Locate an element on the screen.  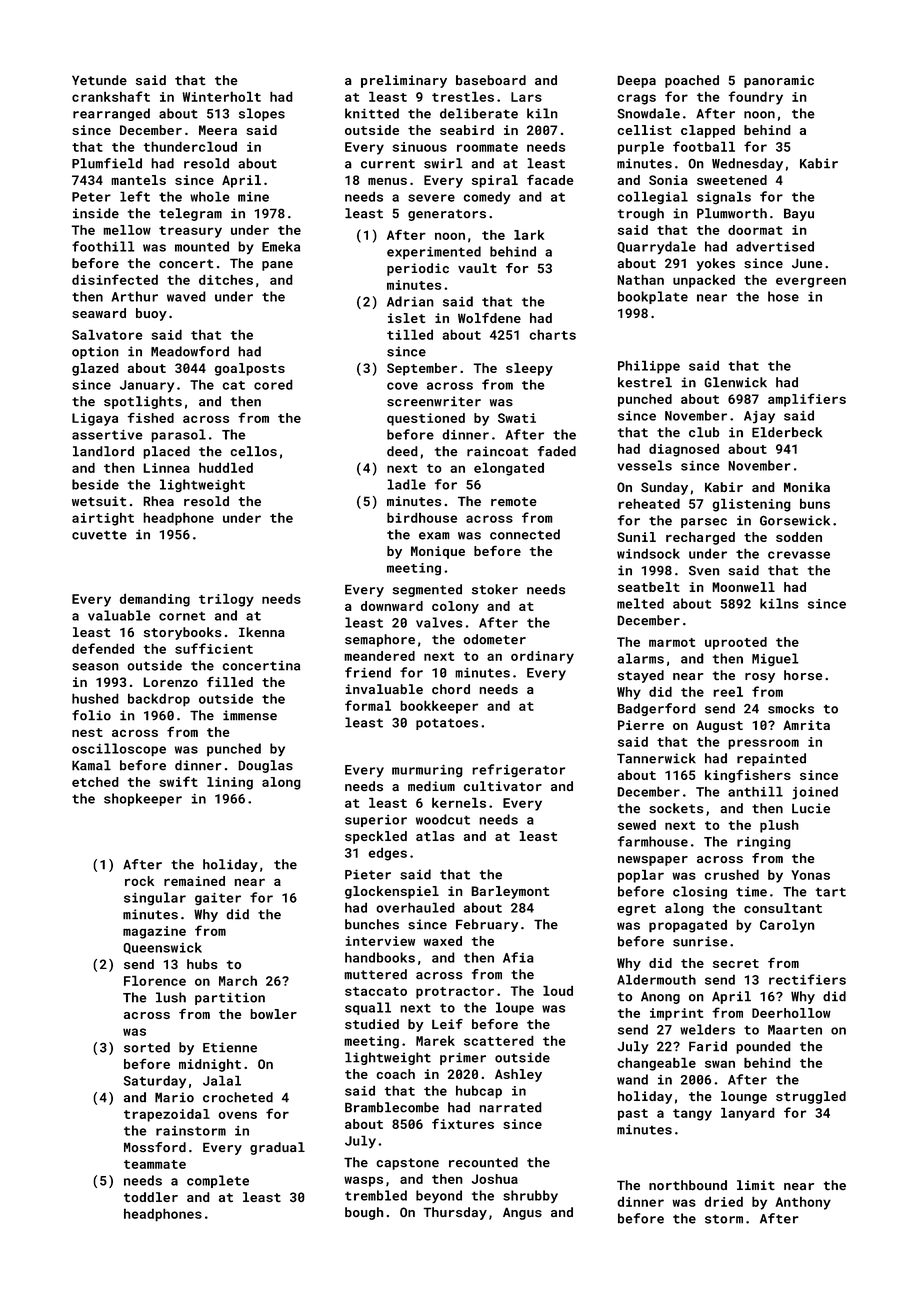
Thursday is located at coordinates (455, 1213).
